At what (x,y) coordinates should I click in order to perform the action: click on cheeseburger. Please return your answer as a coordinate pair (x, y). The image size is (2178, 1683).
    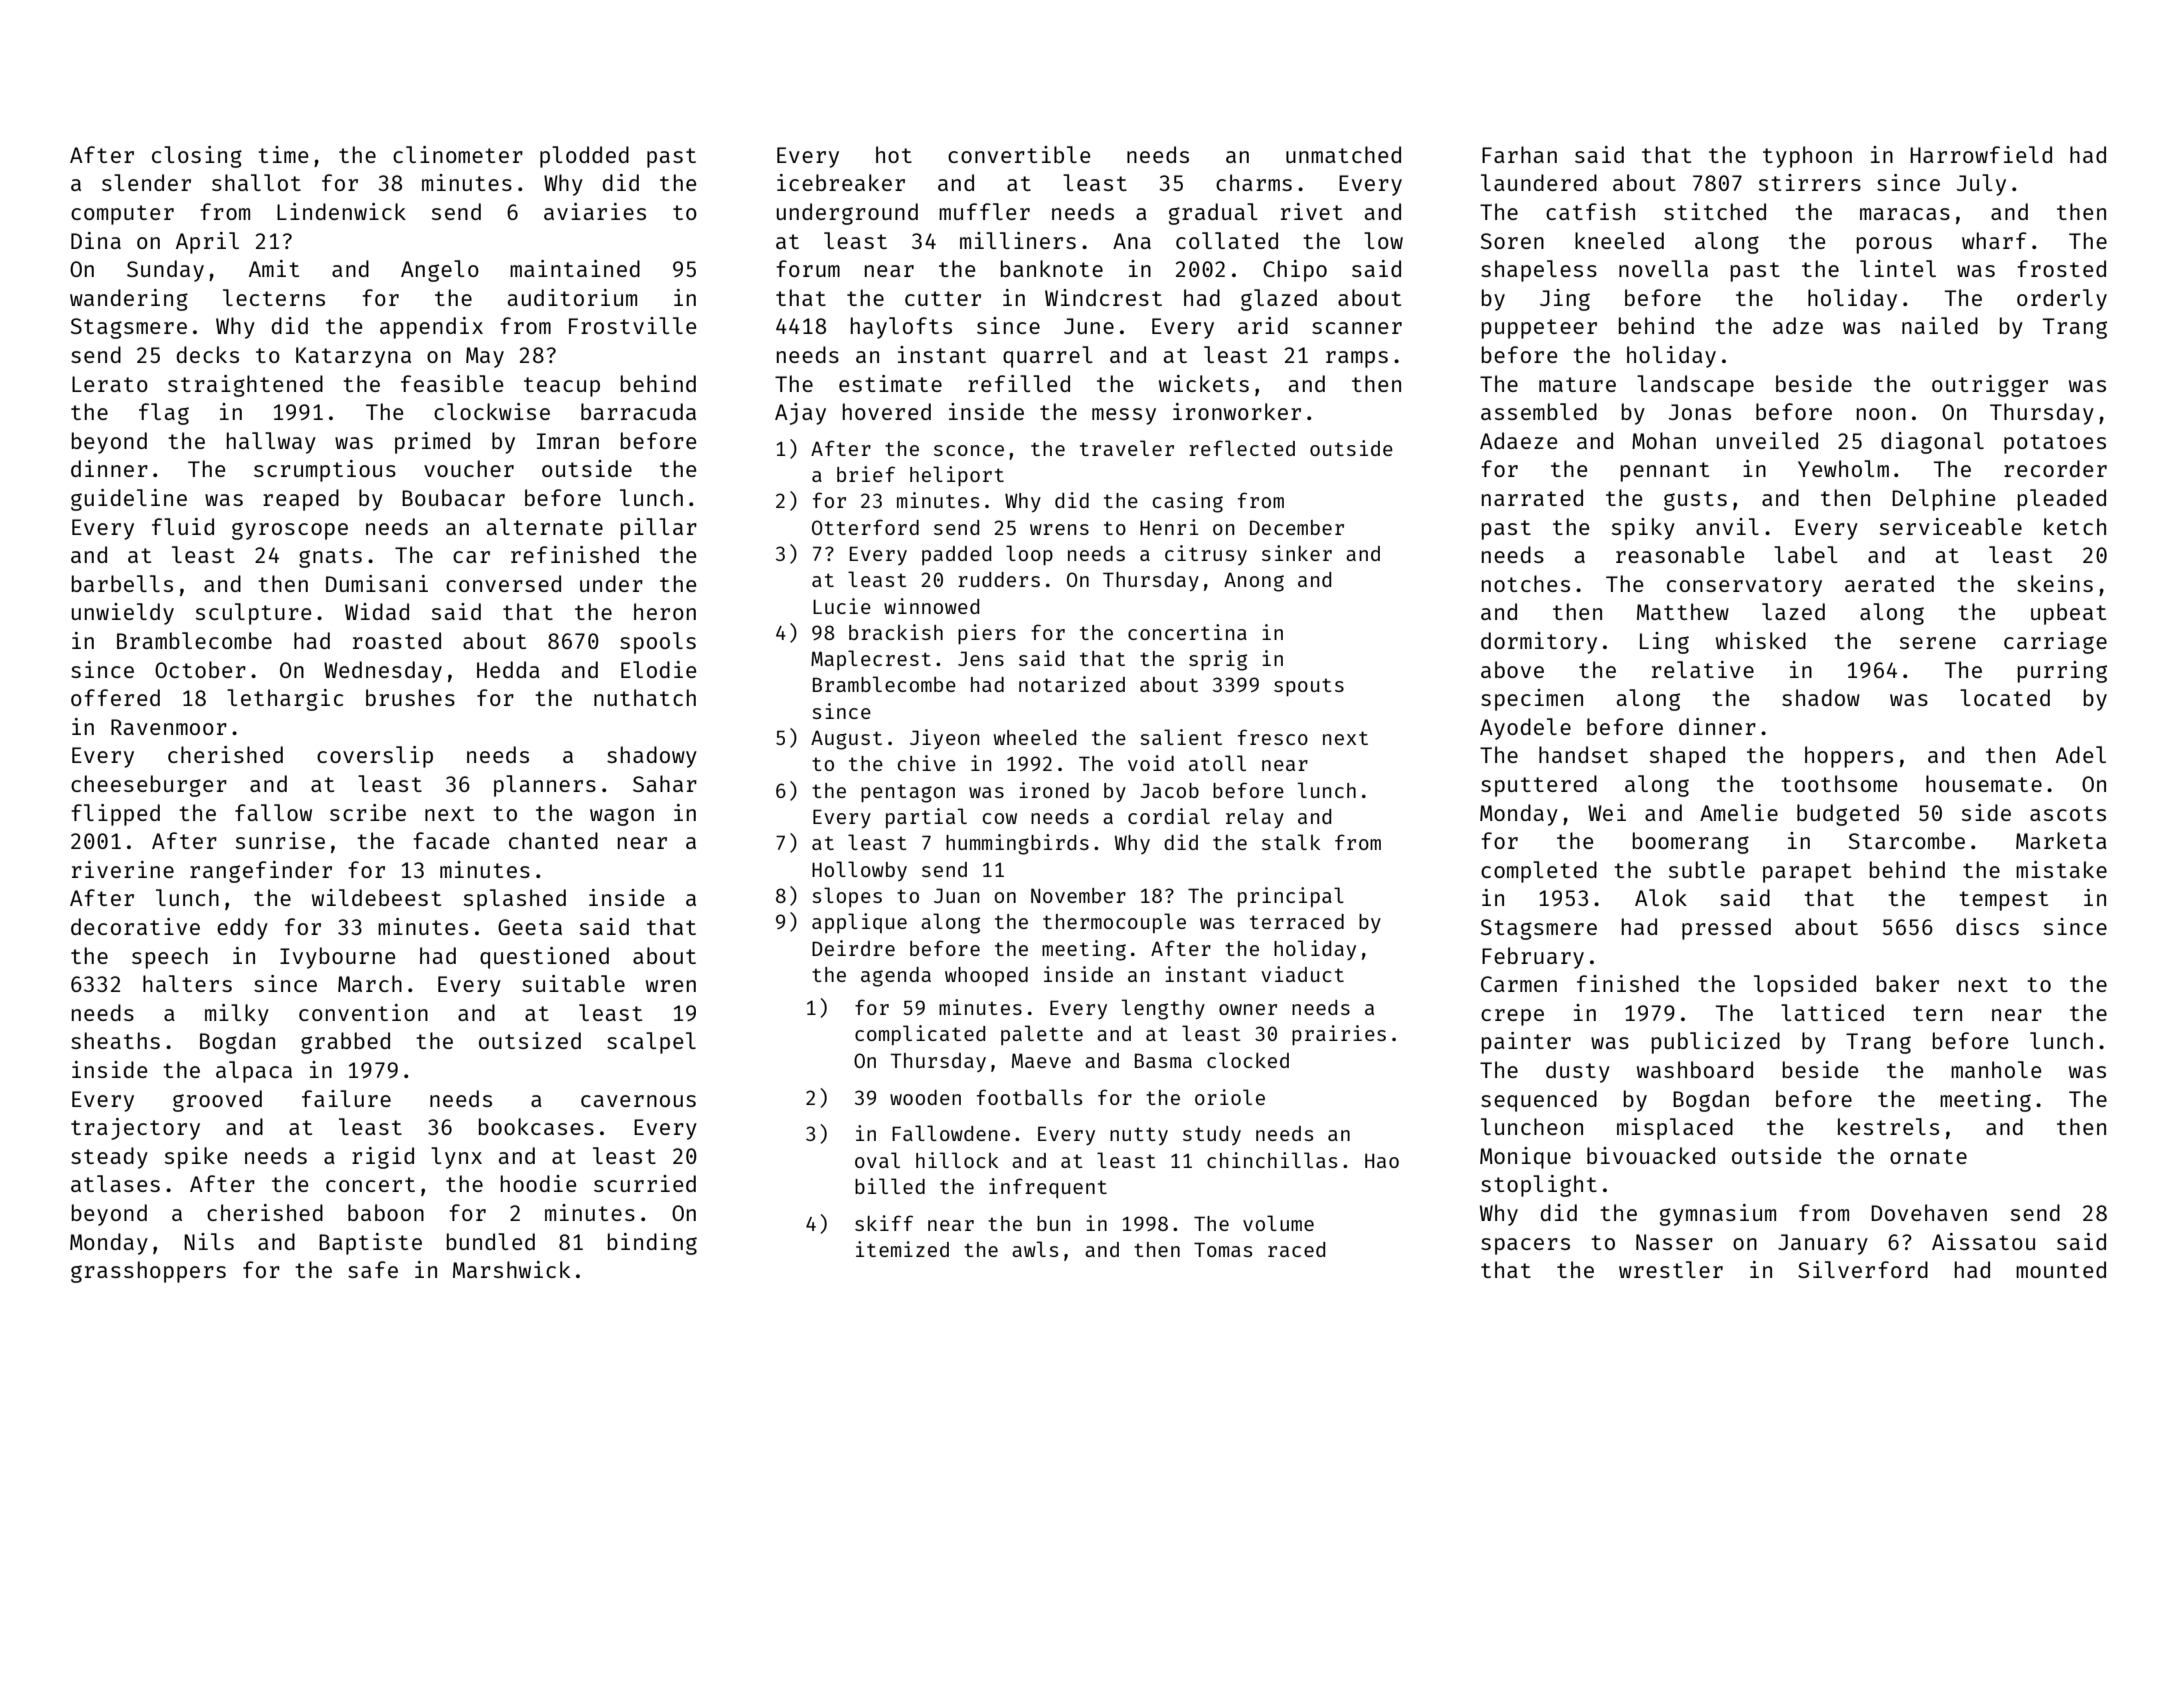
    Looking at the image, I should click on (149, 786).
